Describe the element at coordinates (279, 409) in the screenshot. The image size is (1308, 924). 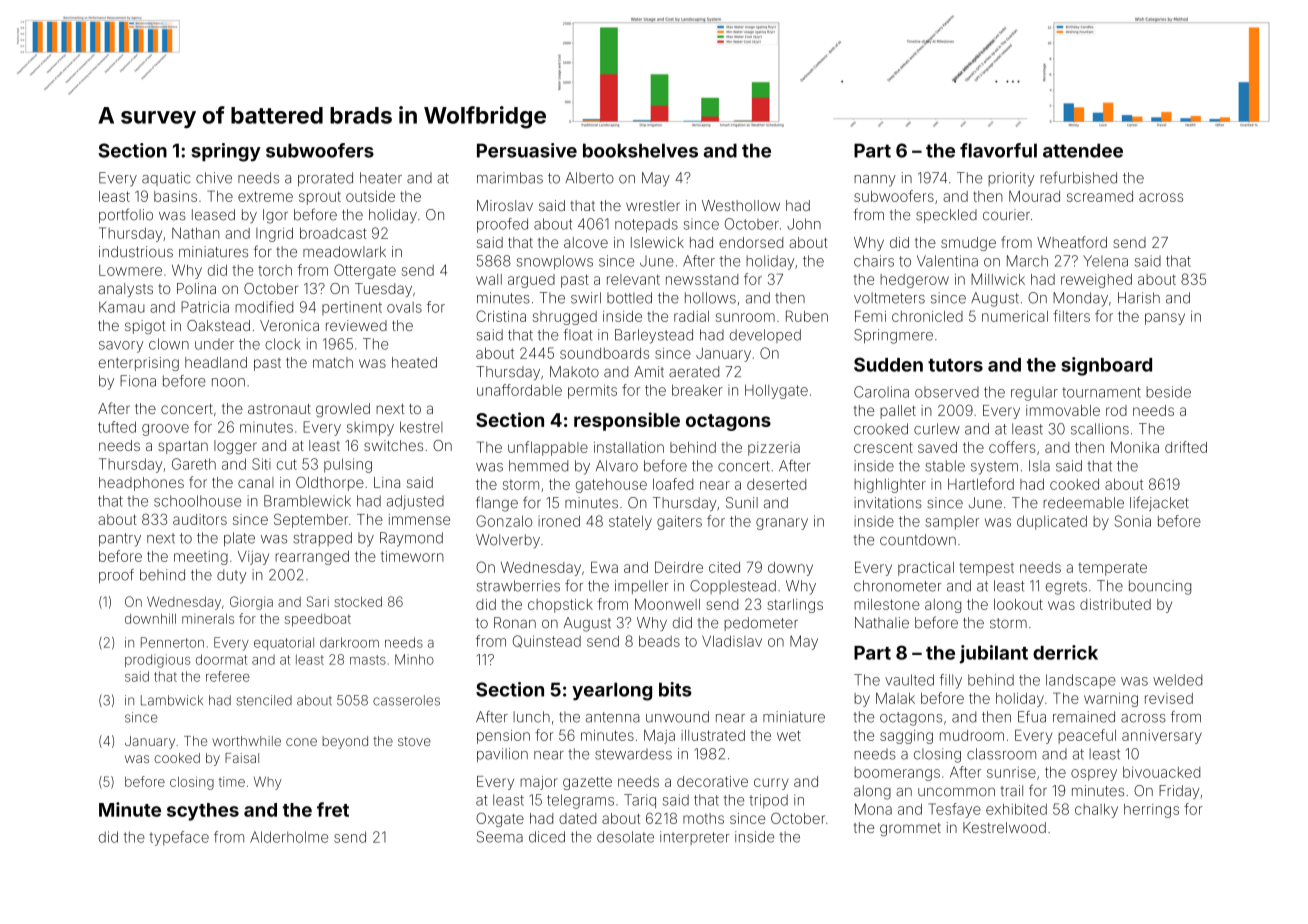
I see `astronaut` at that location.
